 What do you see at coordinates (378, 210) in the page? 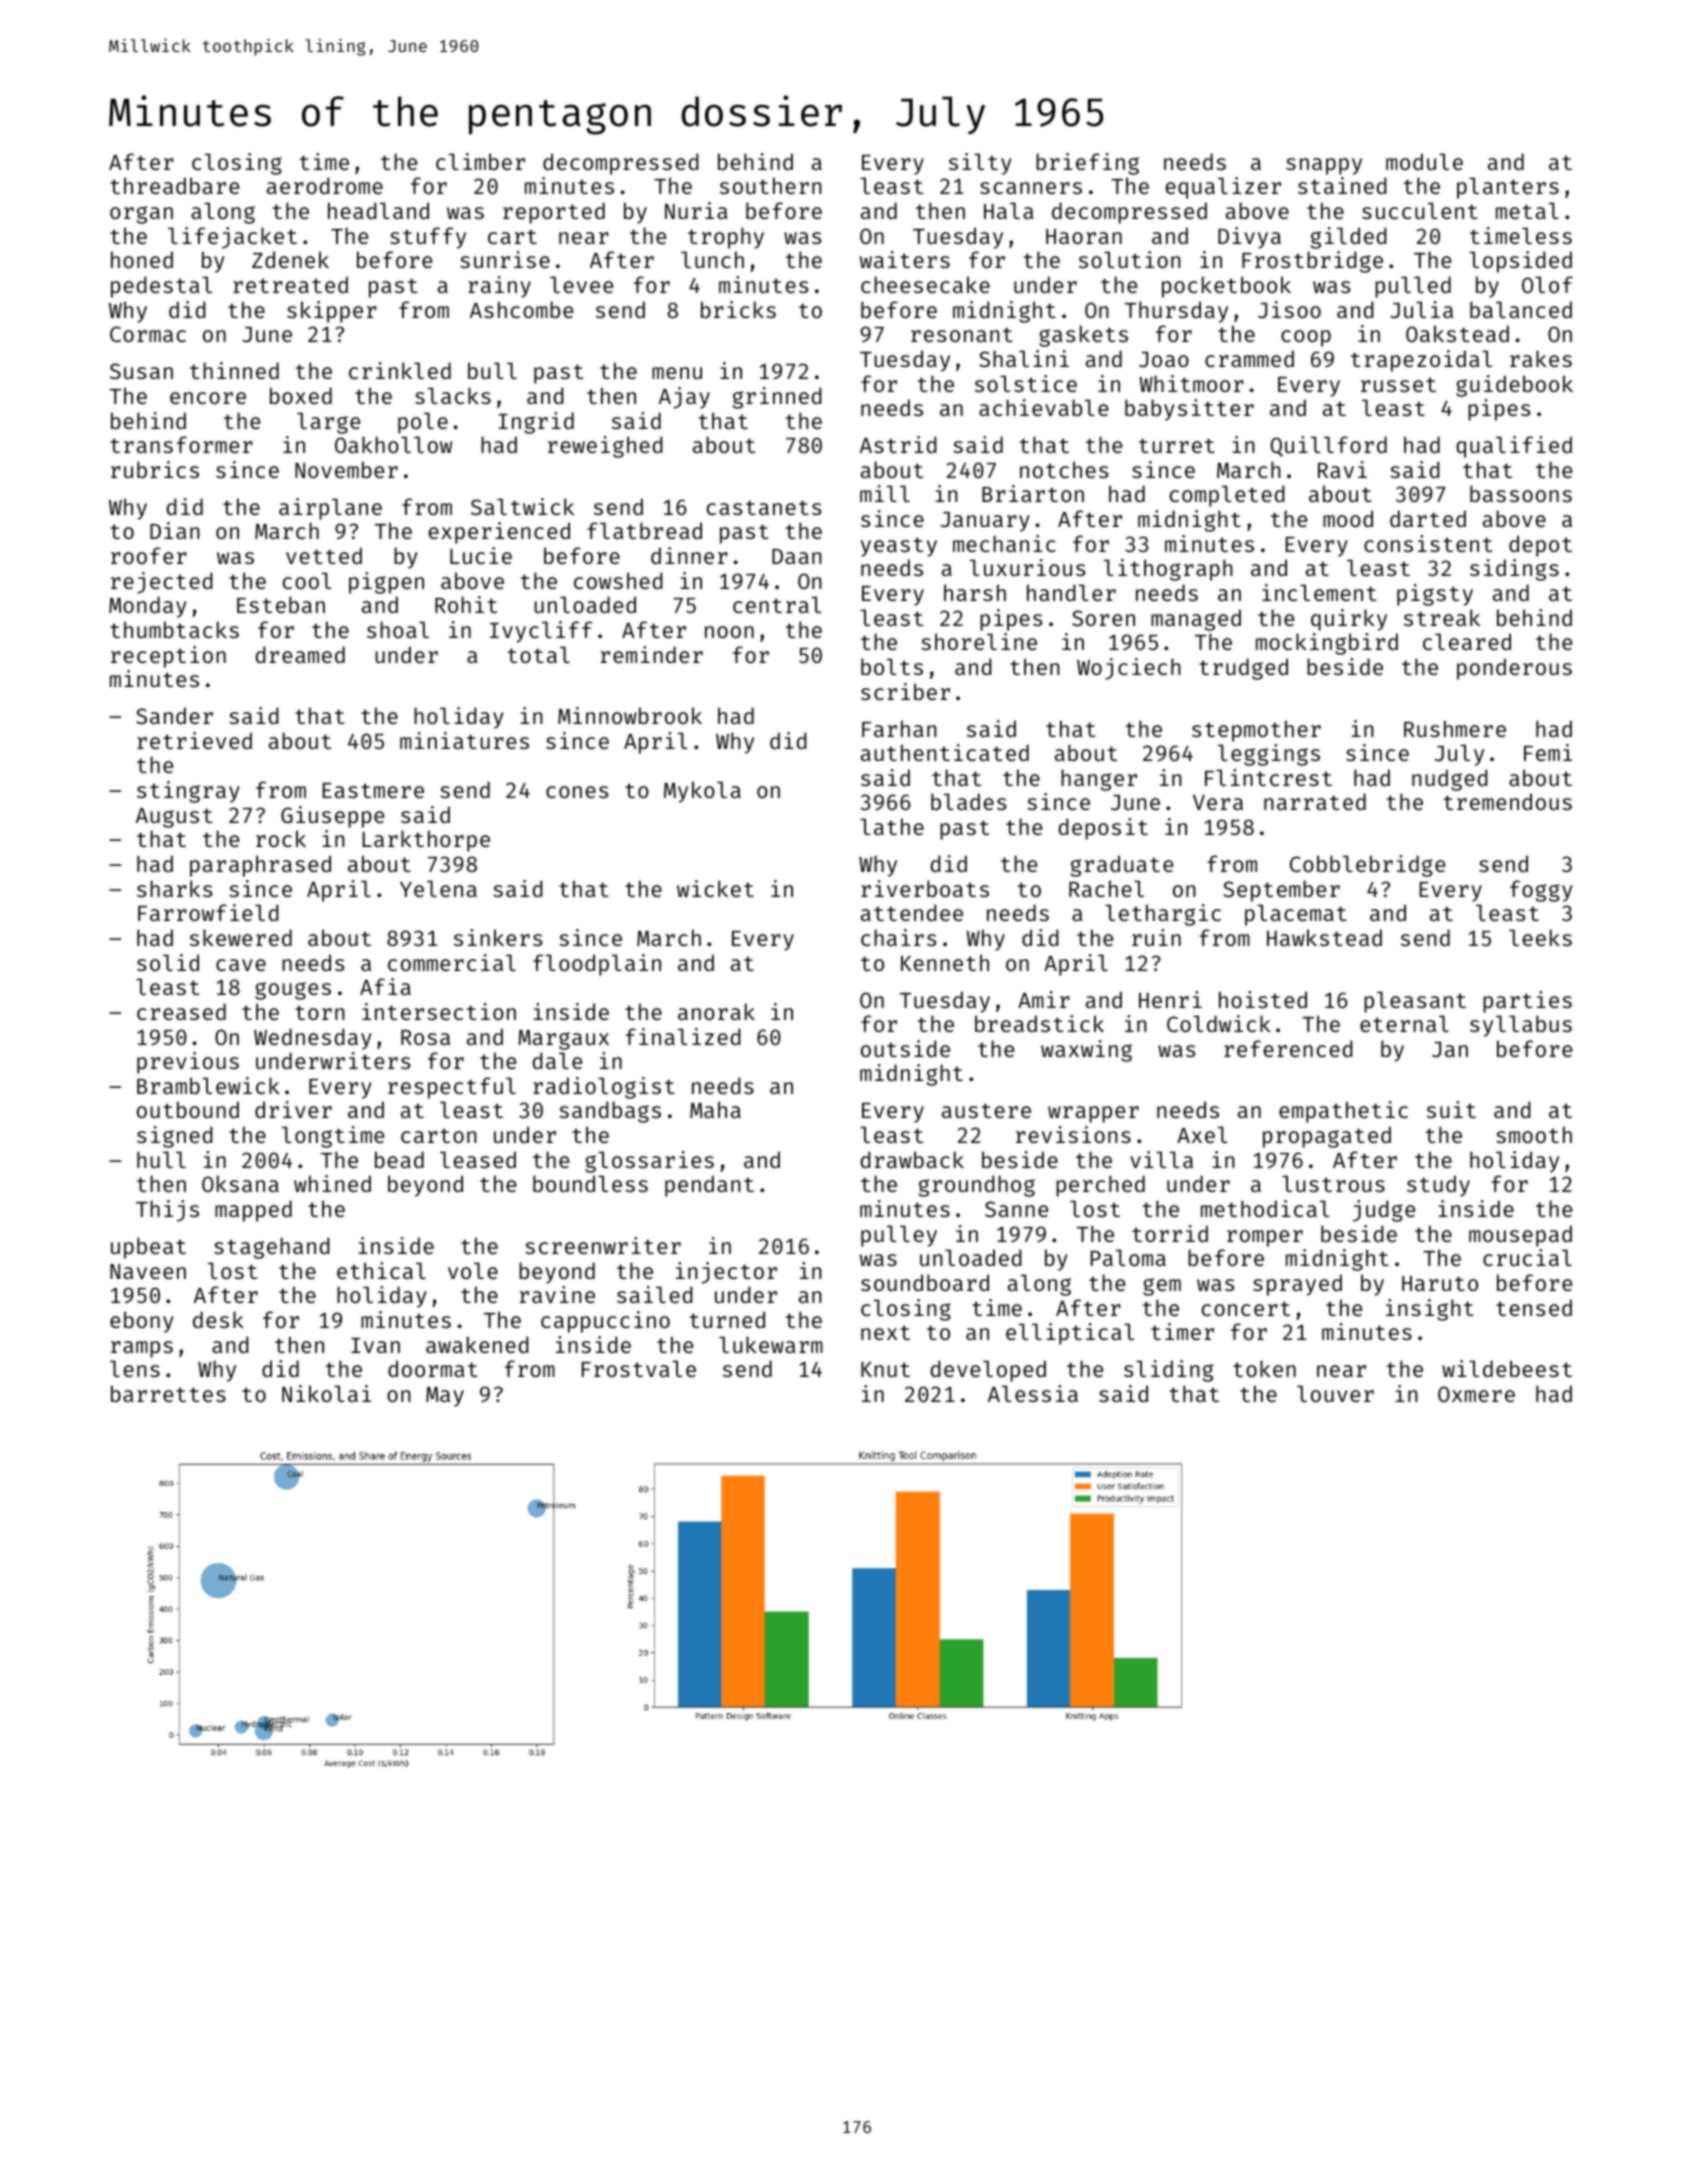
I see `headland` at bounding box center [378, 210].
